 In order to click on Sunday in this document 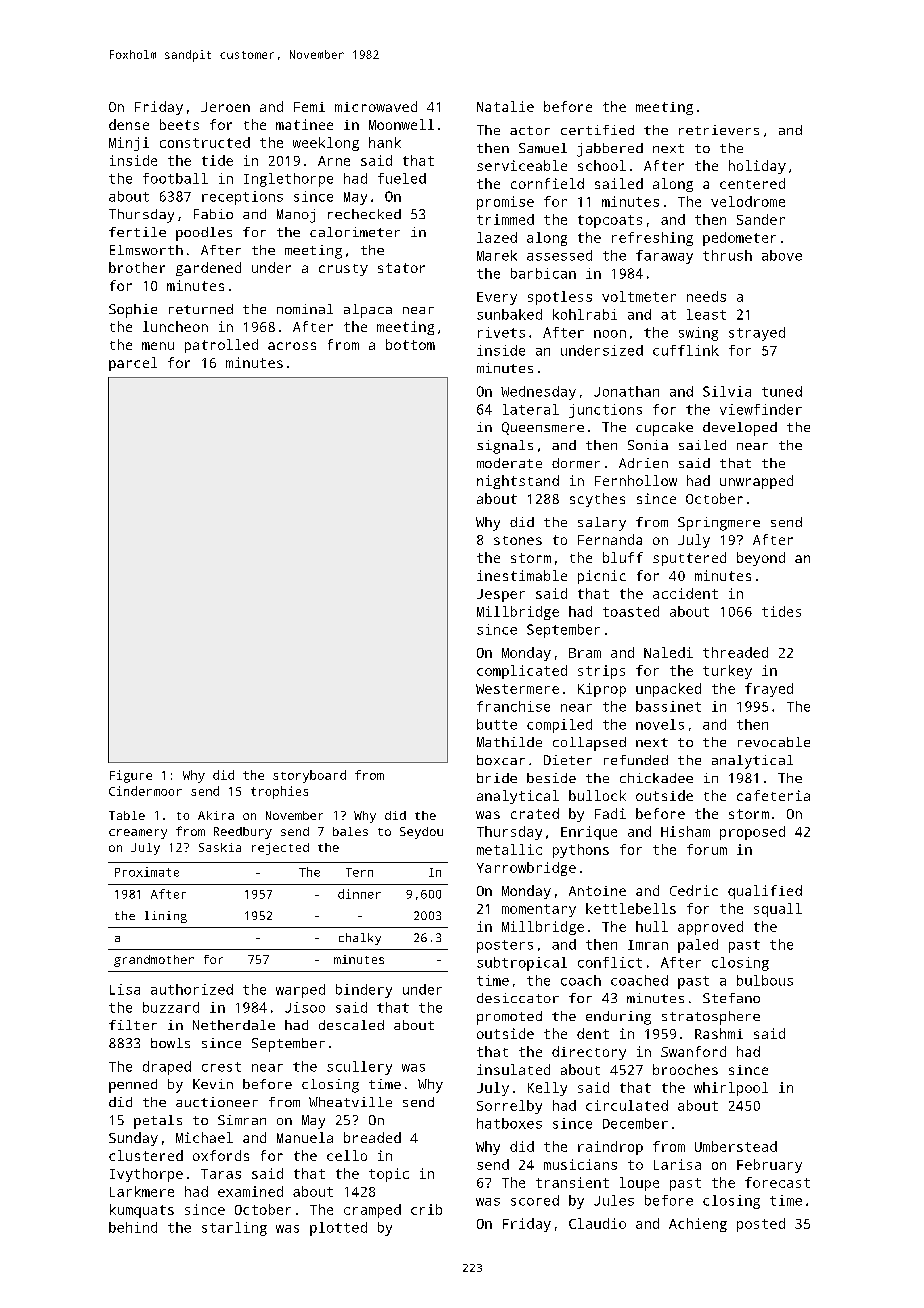, I will do `click(133, 1139)`.
